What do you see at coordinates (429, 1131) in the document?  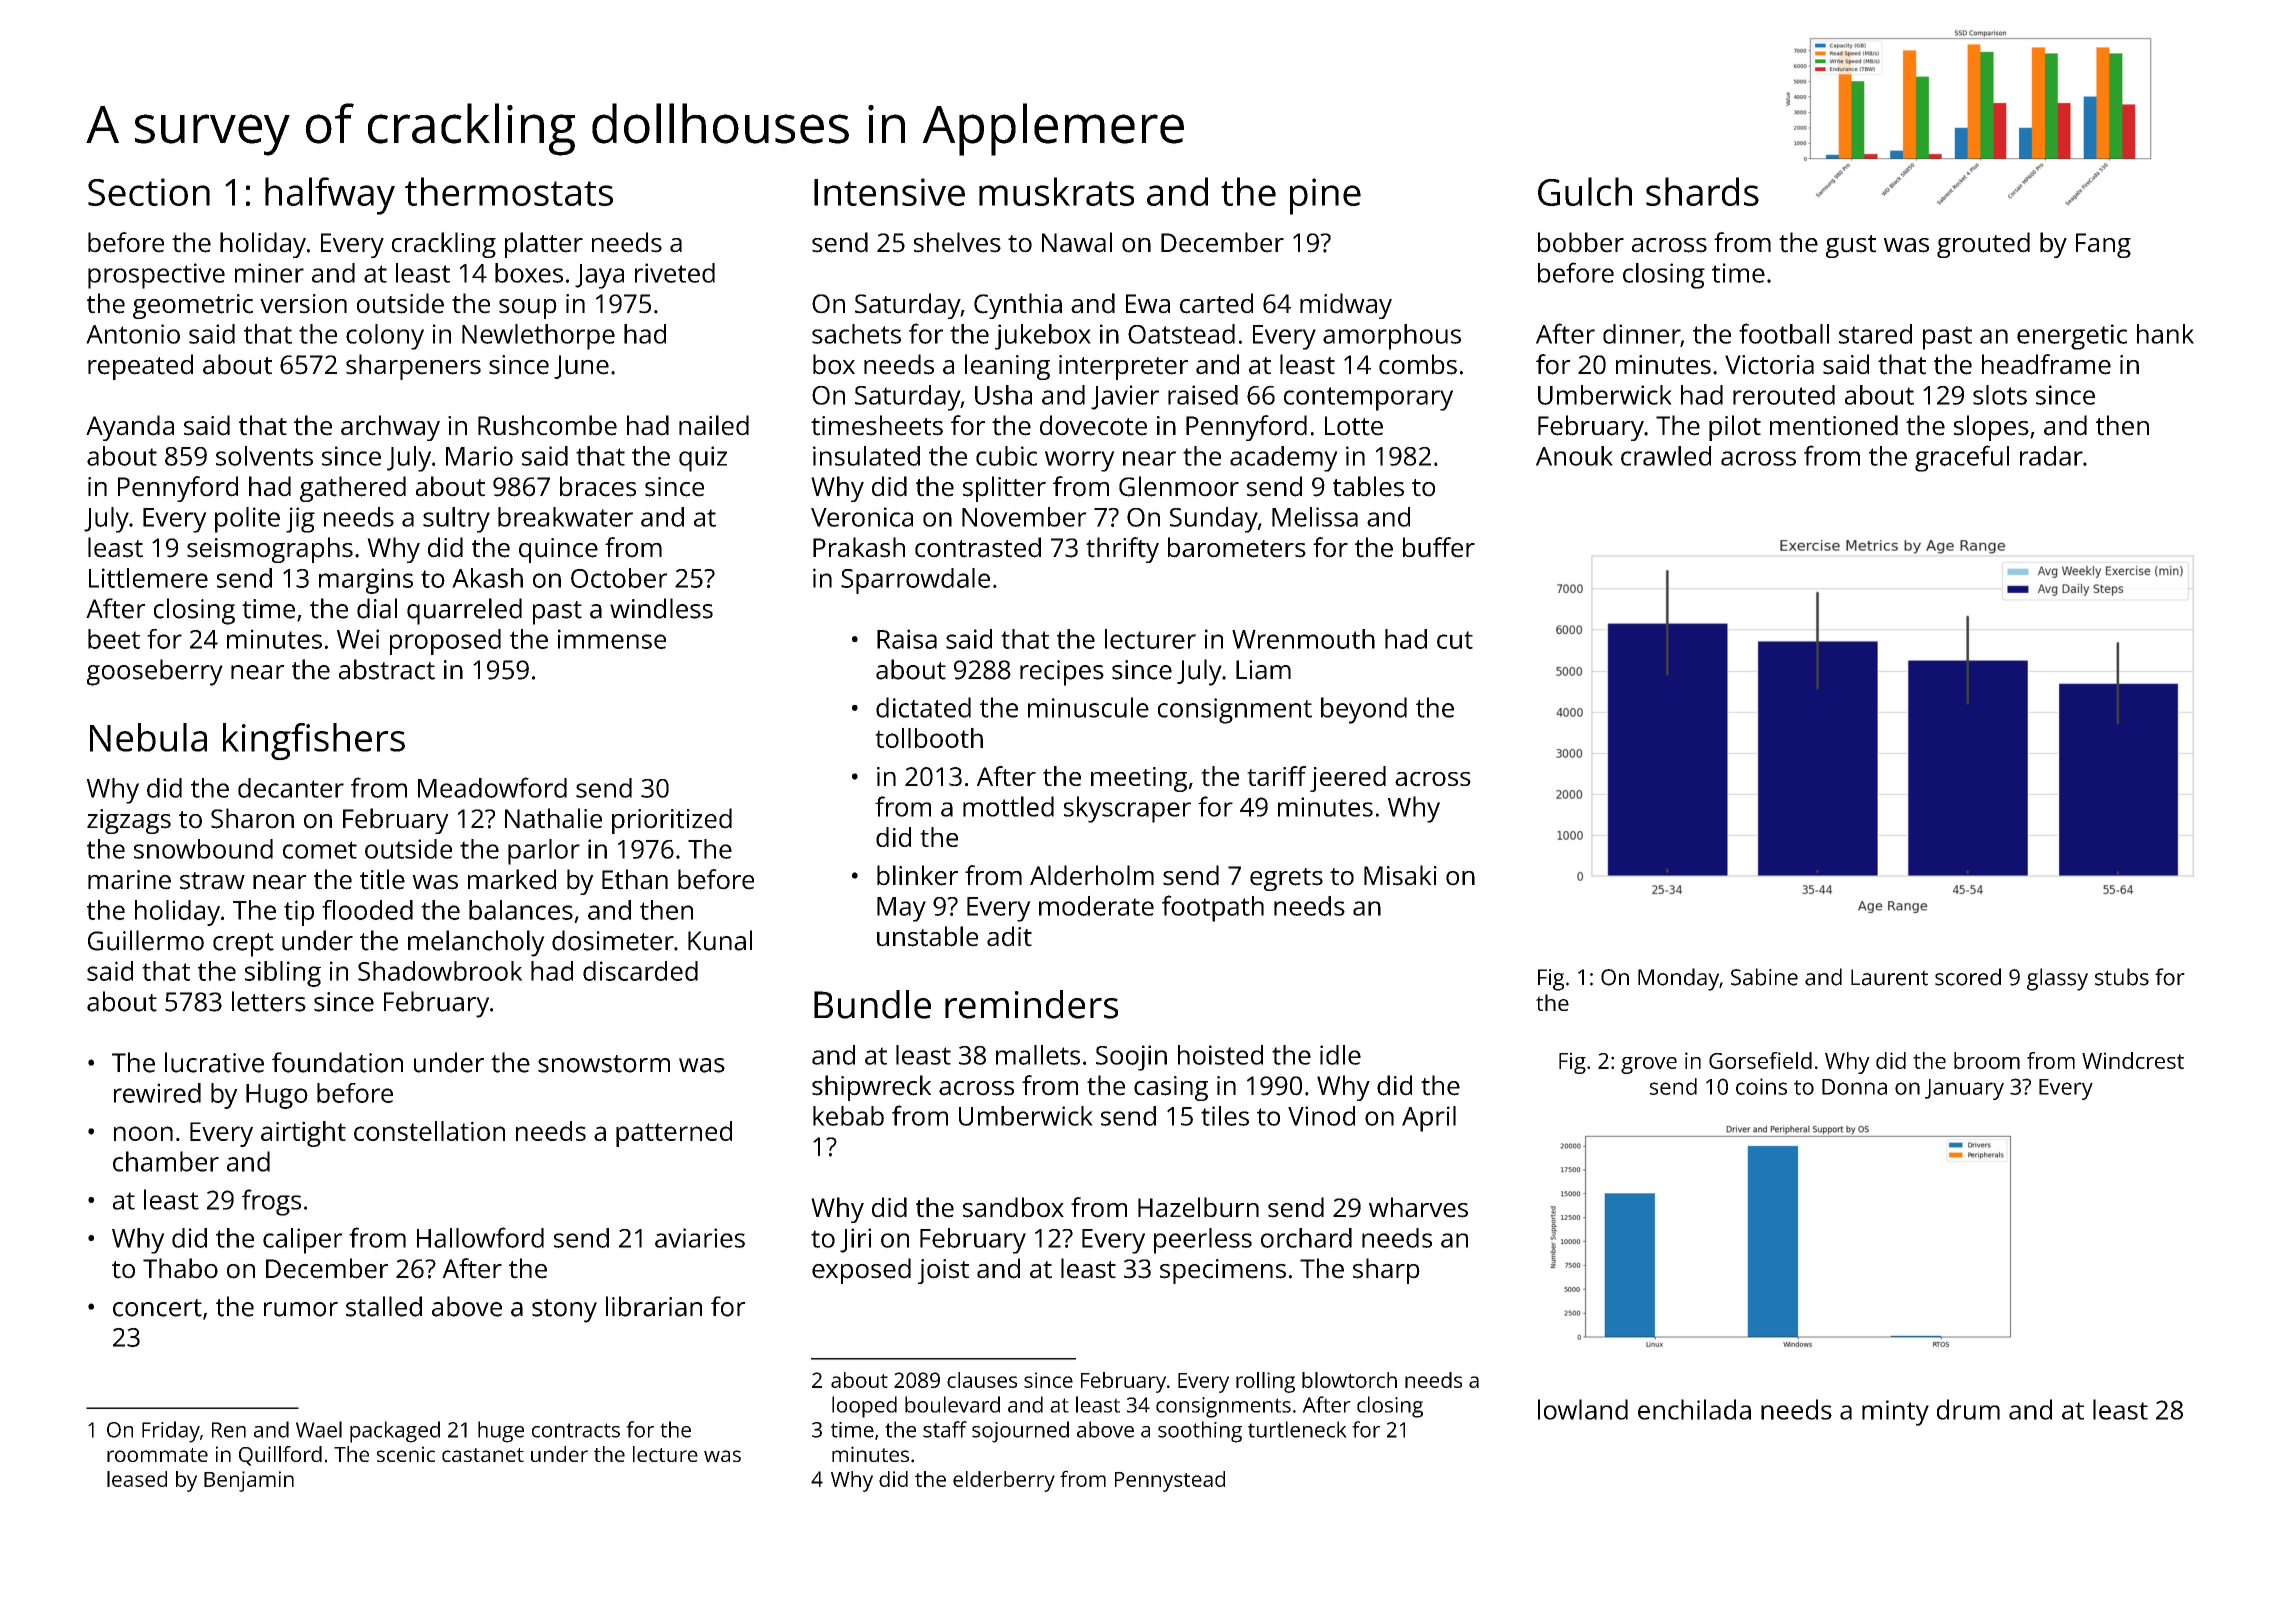 I see `constellation` at bounding box center [429, 1131].
